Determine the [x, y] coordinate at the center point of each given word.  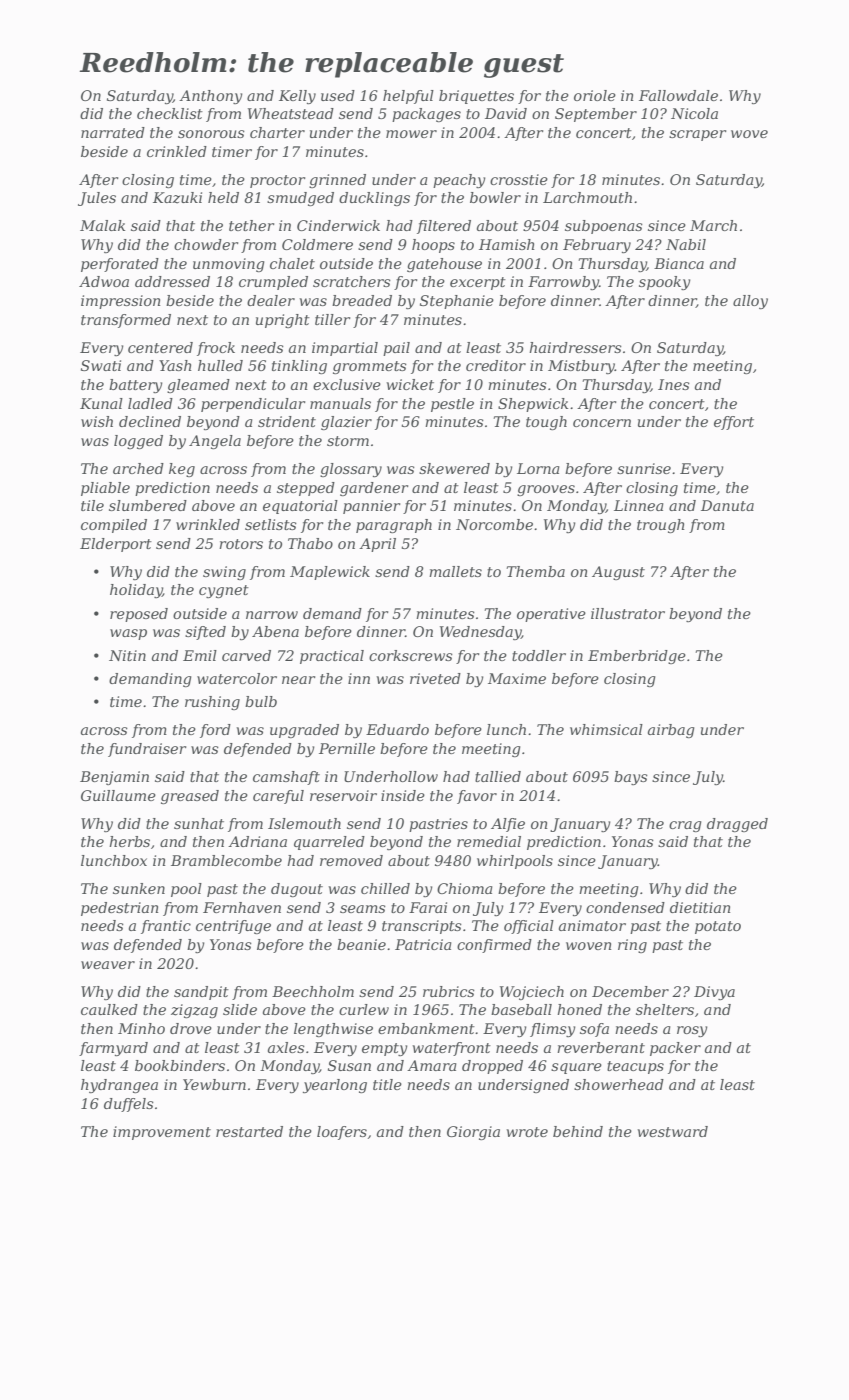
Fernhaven [242, 907]
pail [396, 349]
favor [477, 797]
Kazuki [177, 198]
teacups [635, 1067]
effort [734, 423]
